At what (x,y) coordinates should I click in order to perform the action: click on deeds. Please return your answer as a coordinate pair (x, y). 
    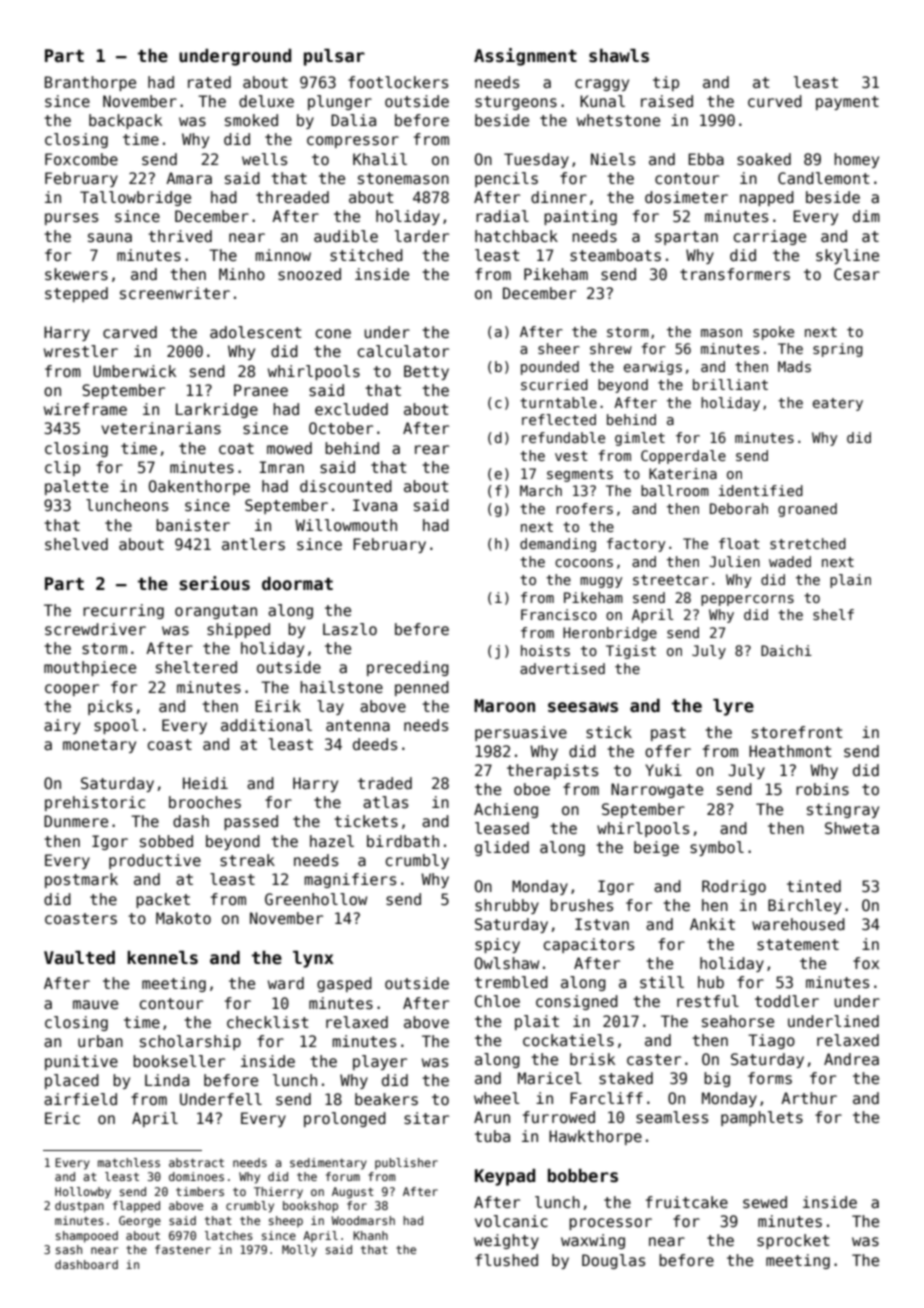
    Looking at the image, I should click on (375, 744).
